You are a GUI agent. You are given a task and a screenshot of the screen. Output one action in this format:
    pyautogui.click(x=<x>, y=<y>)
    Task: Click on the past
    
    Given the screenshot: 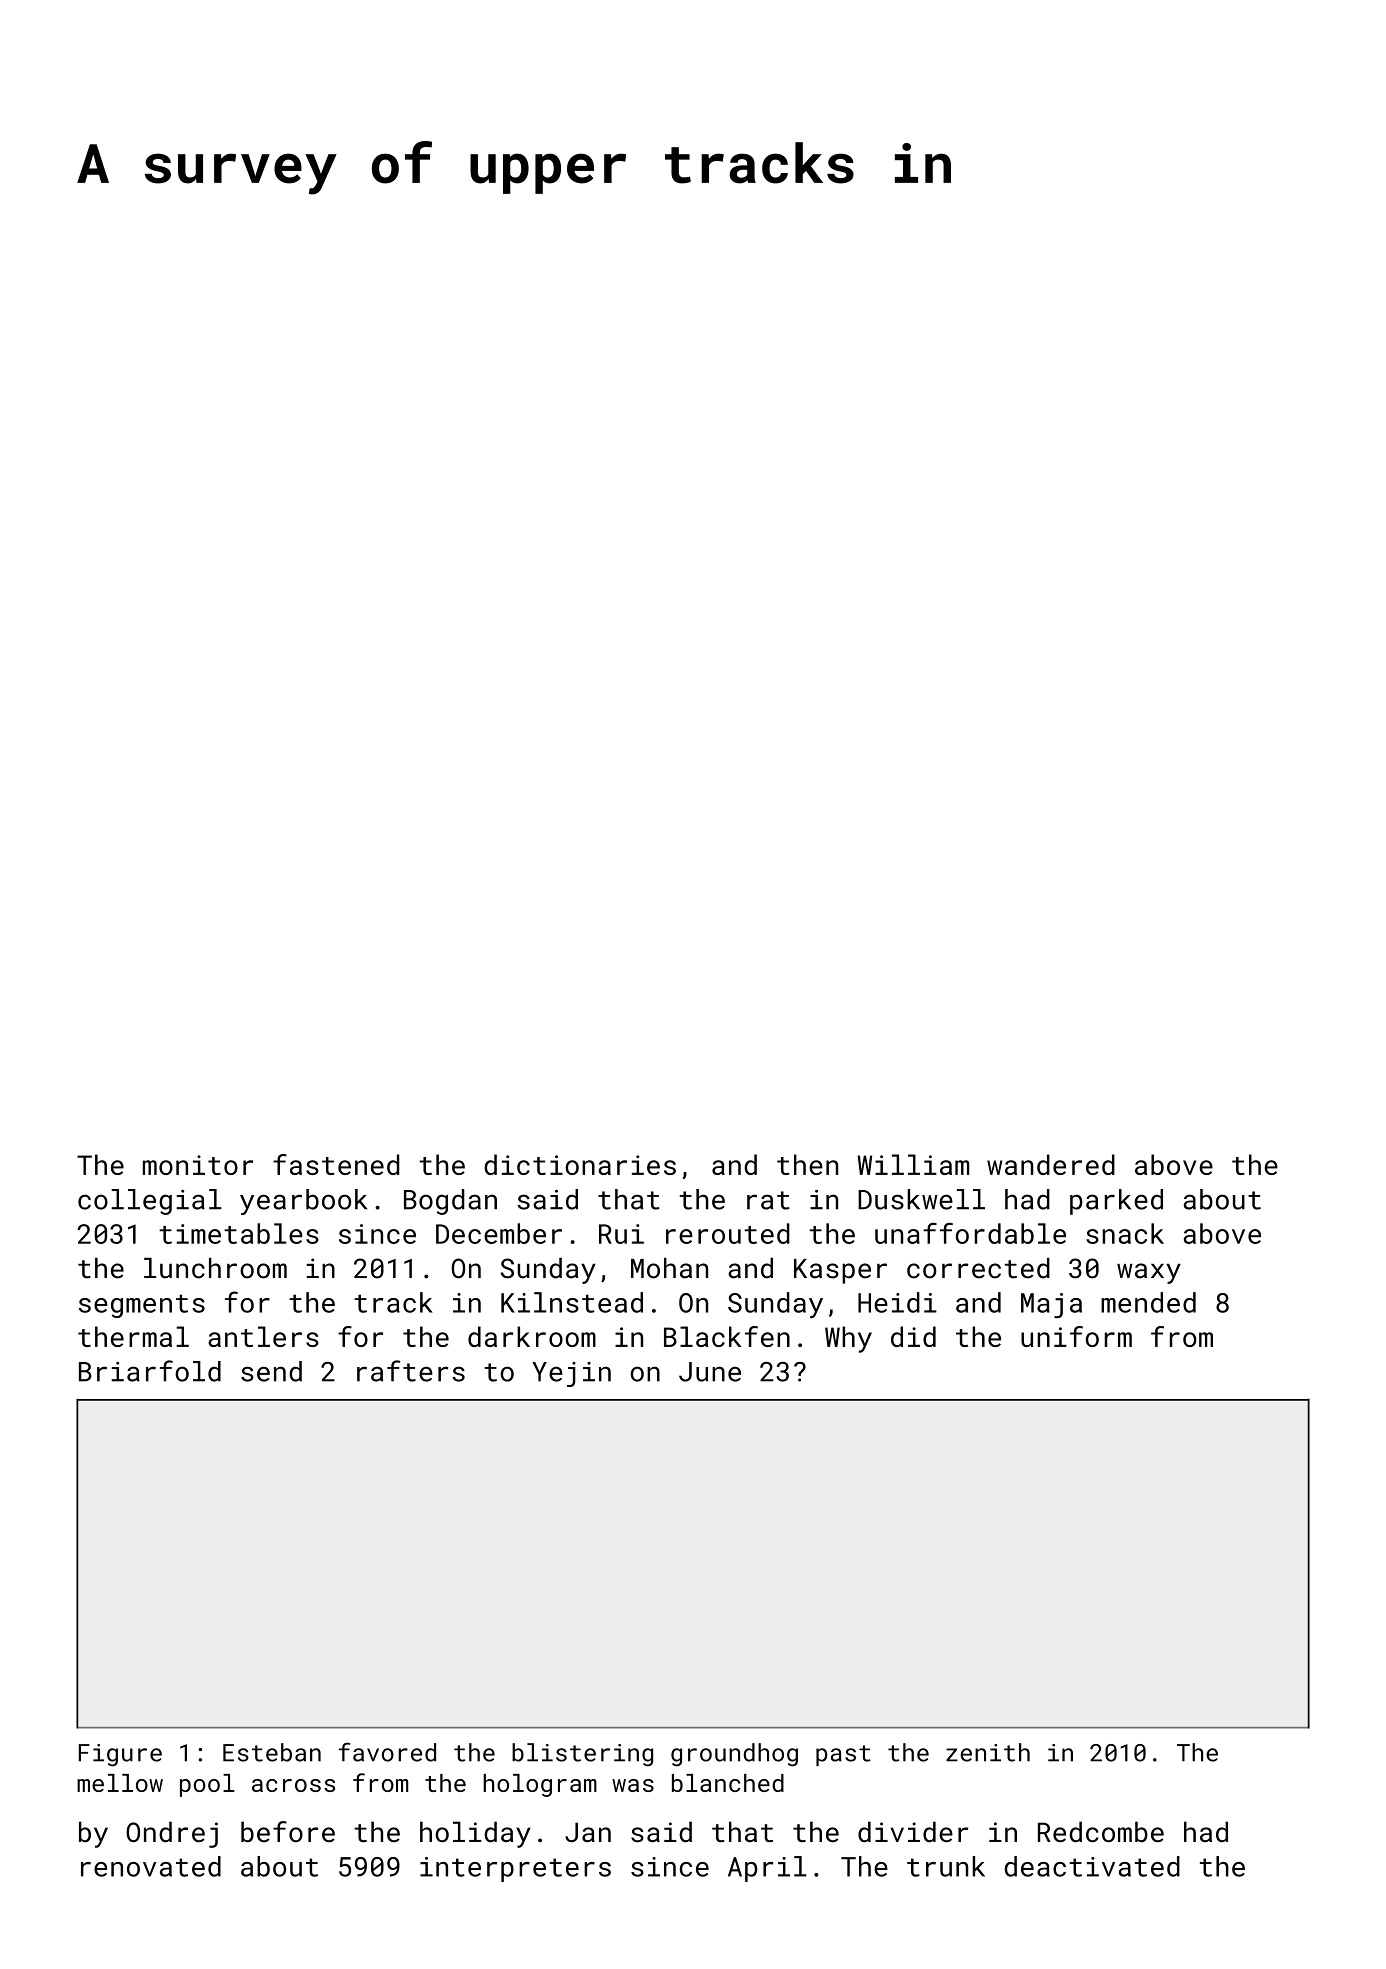 What is the action you would take?
    pyautogui.click(x=843, y=1755)
